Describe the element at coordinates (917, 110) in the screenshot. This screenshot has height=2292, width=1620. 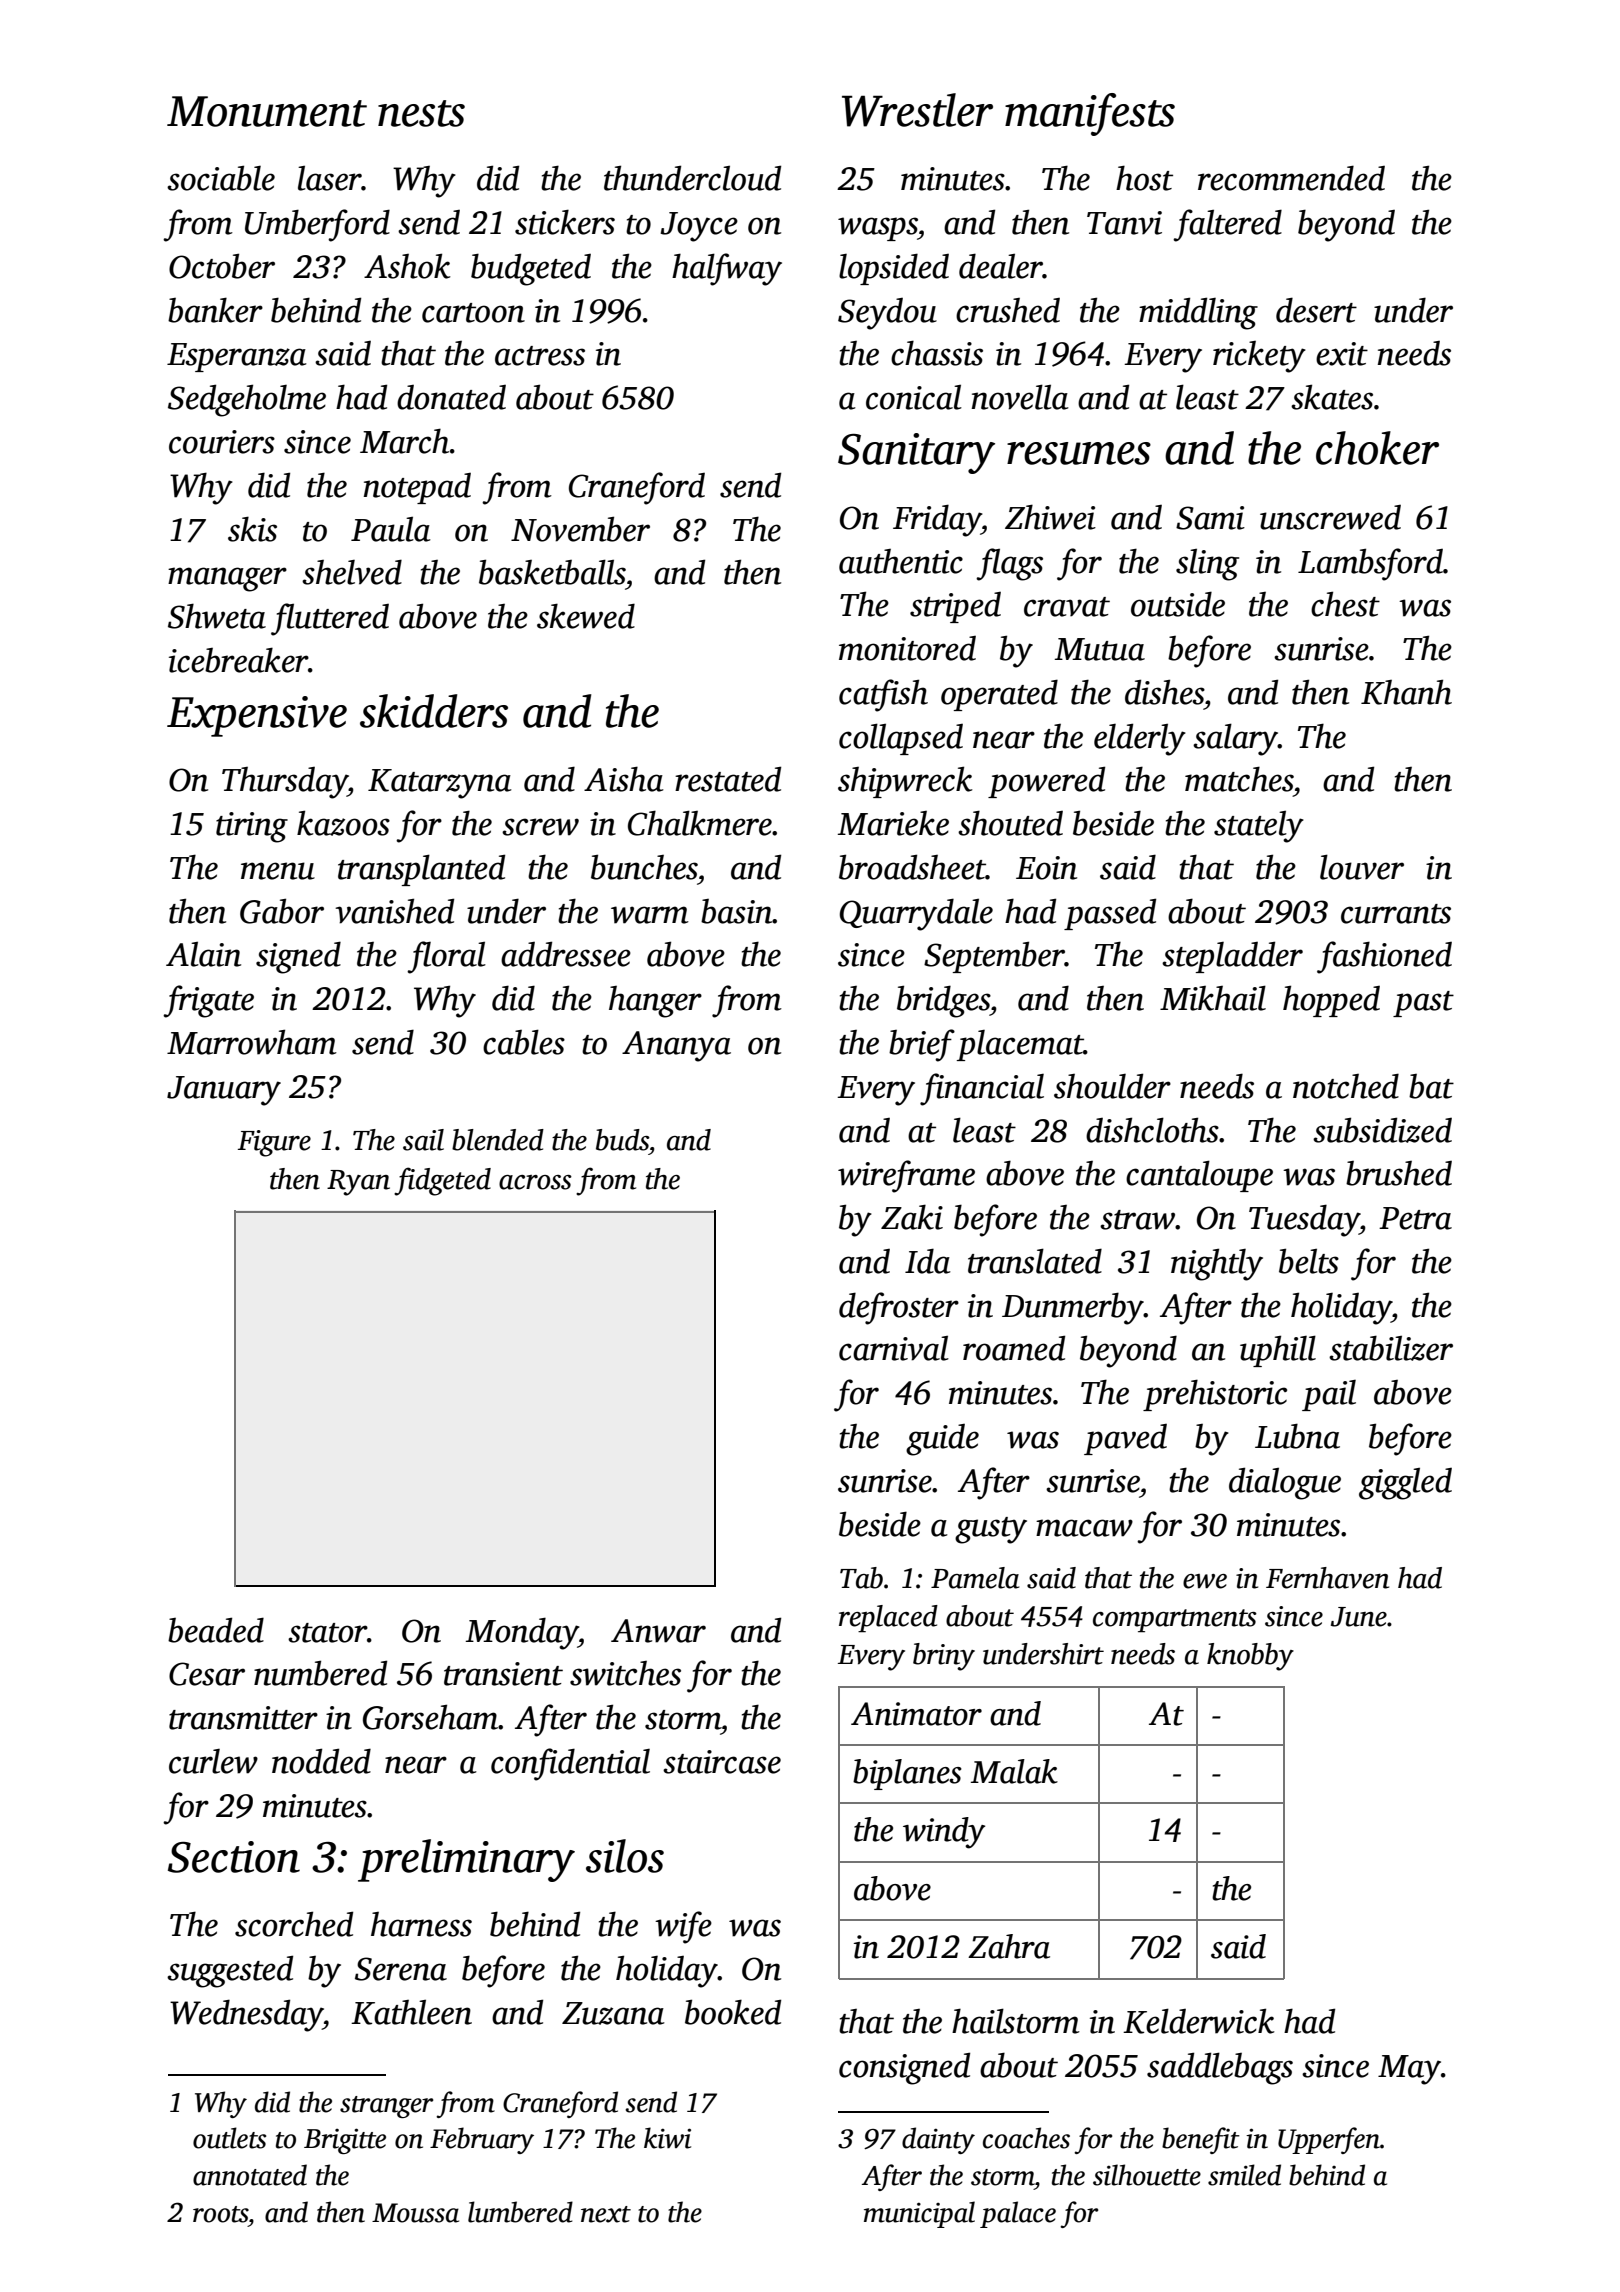
I see `Wrestler` at that location.
